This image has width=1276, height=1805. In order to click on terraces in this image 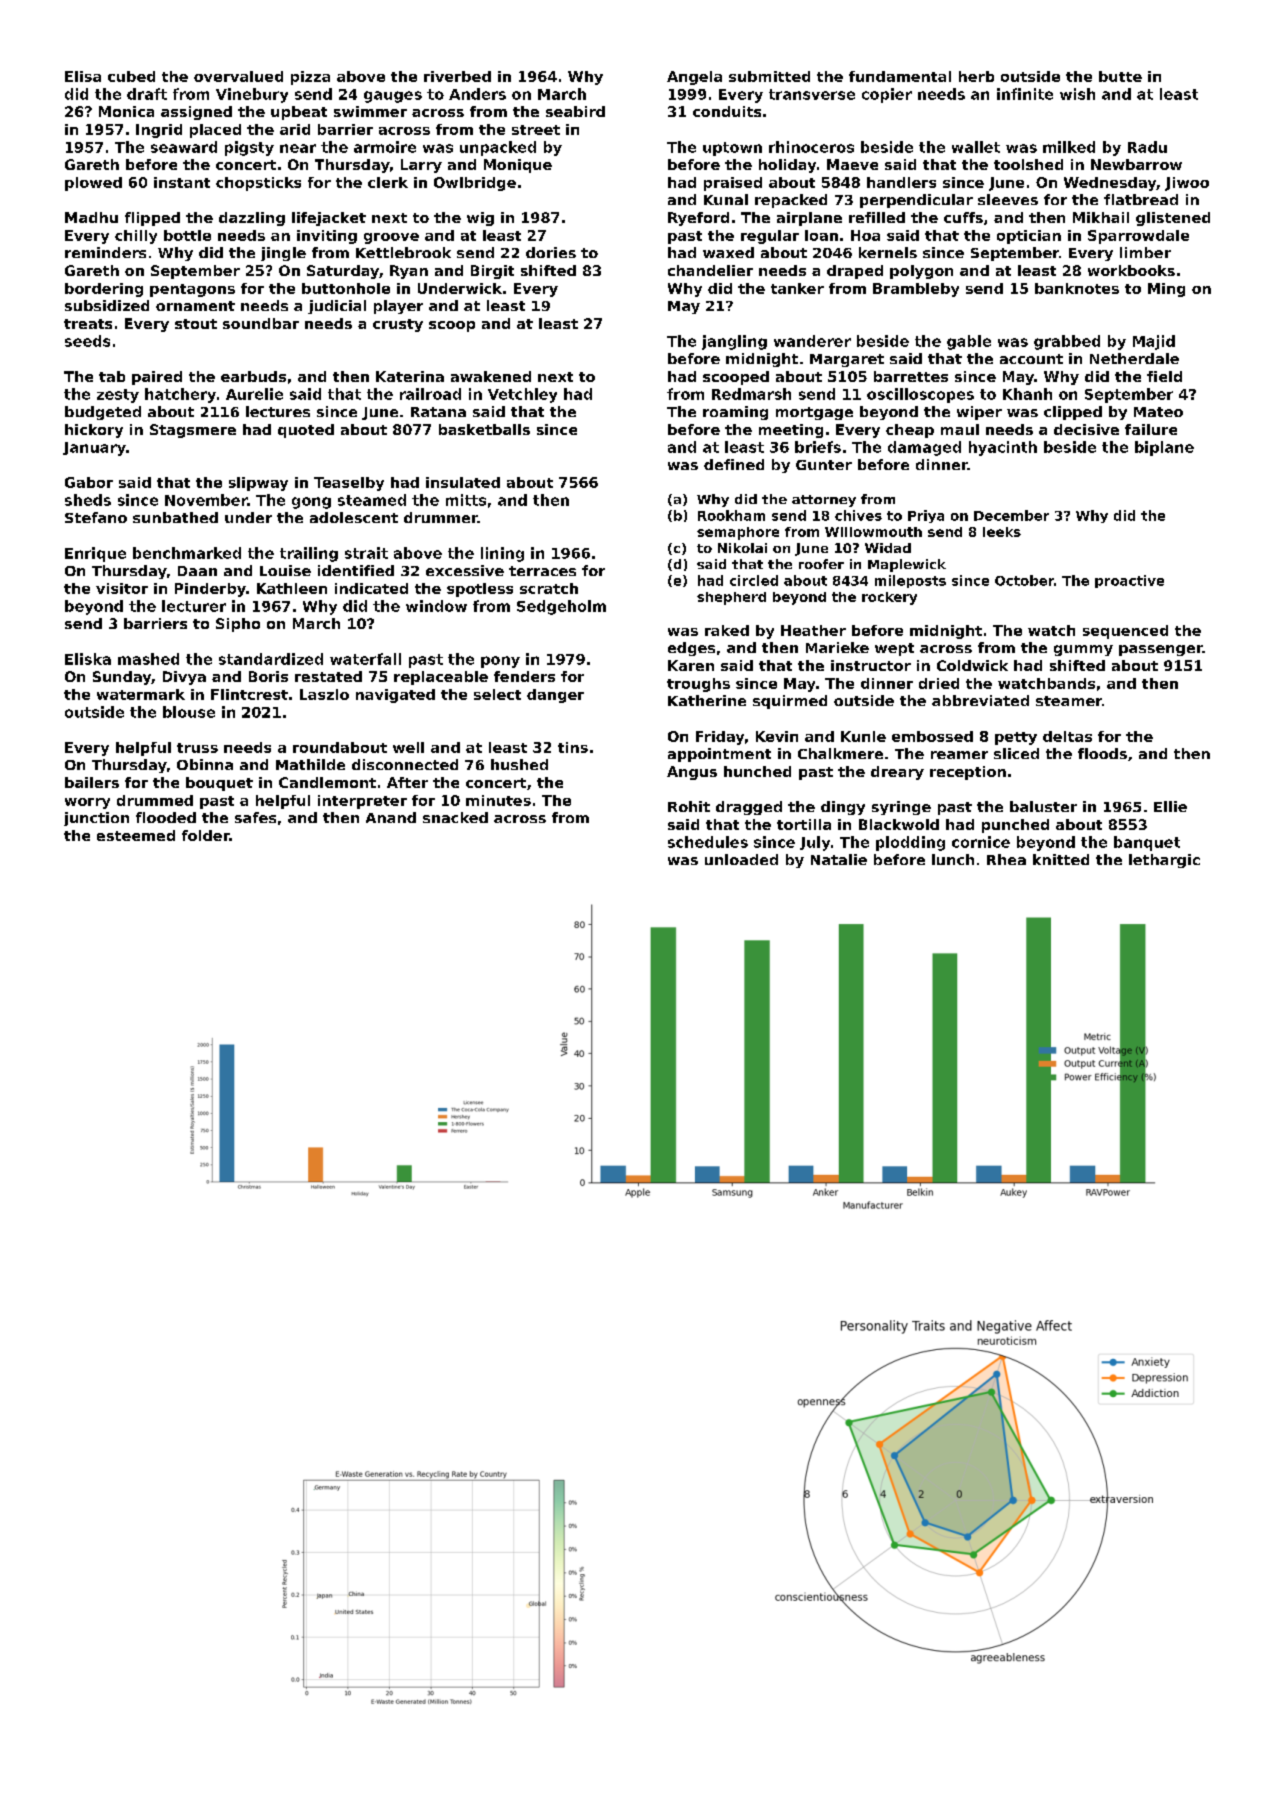, I will do `click(542, 571)`.
